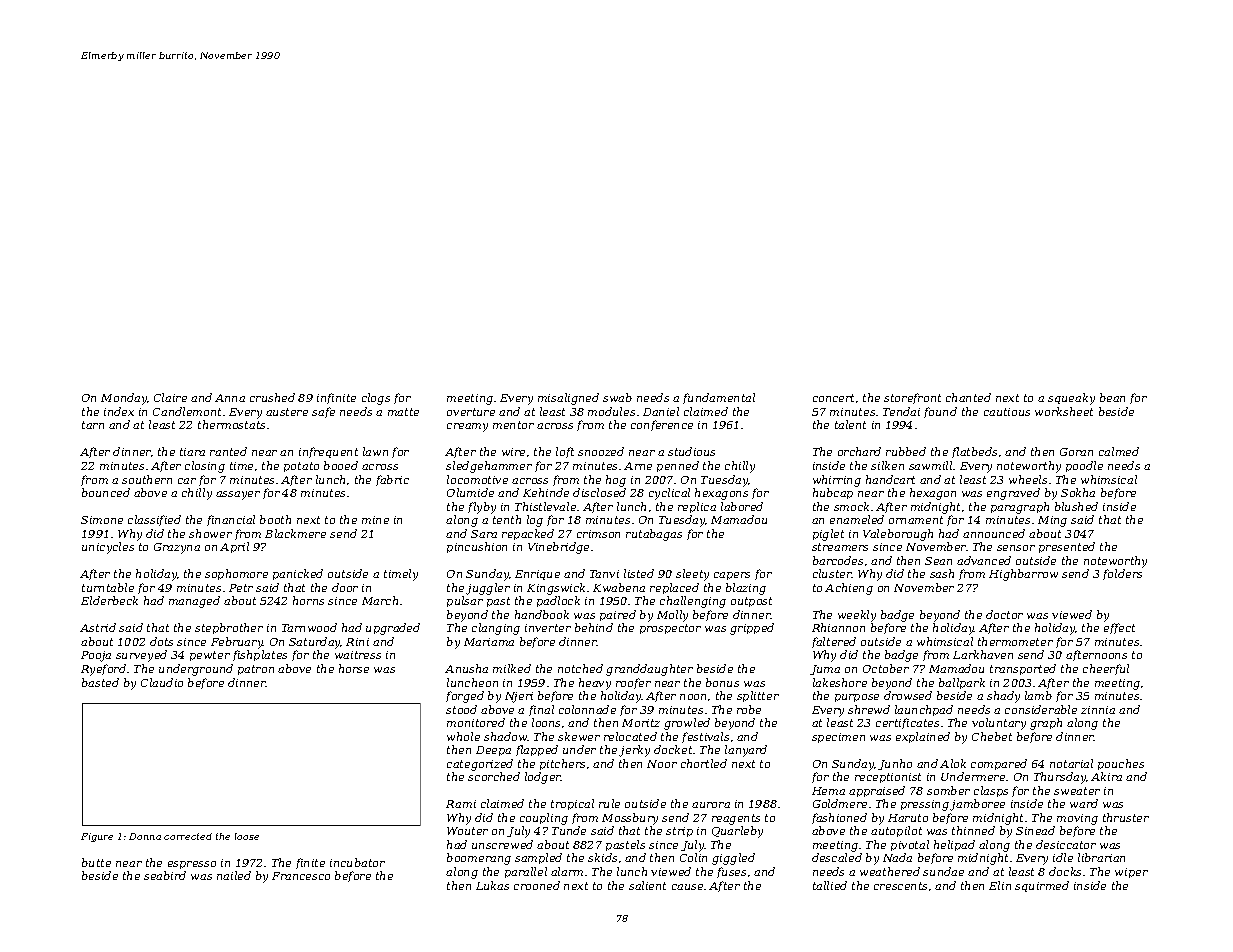  What do you see at coordinates (108, 587) in the screenshot?
I see `turntable` at bounding box center [108, 587].
